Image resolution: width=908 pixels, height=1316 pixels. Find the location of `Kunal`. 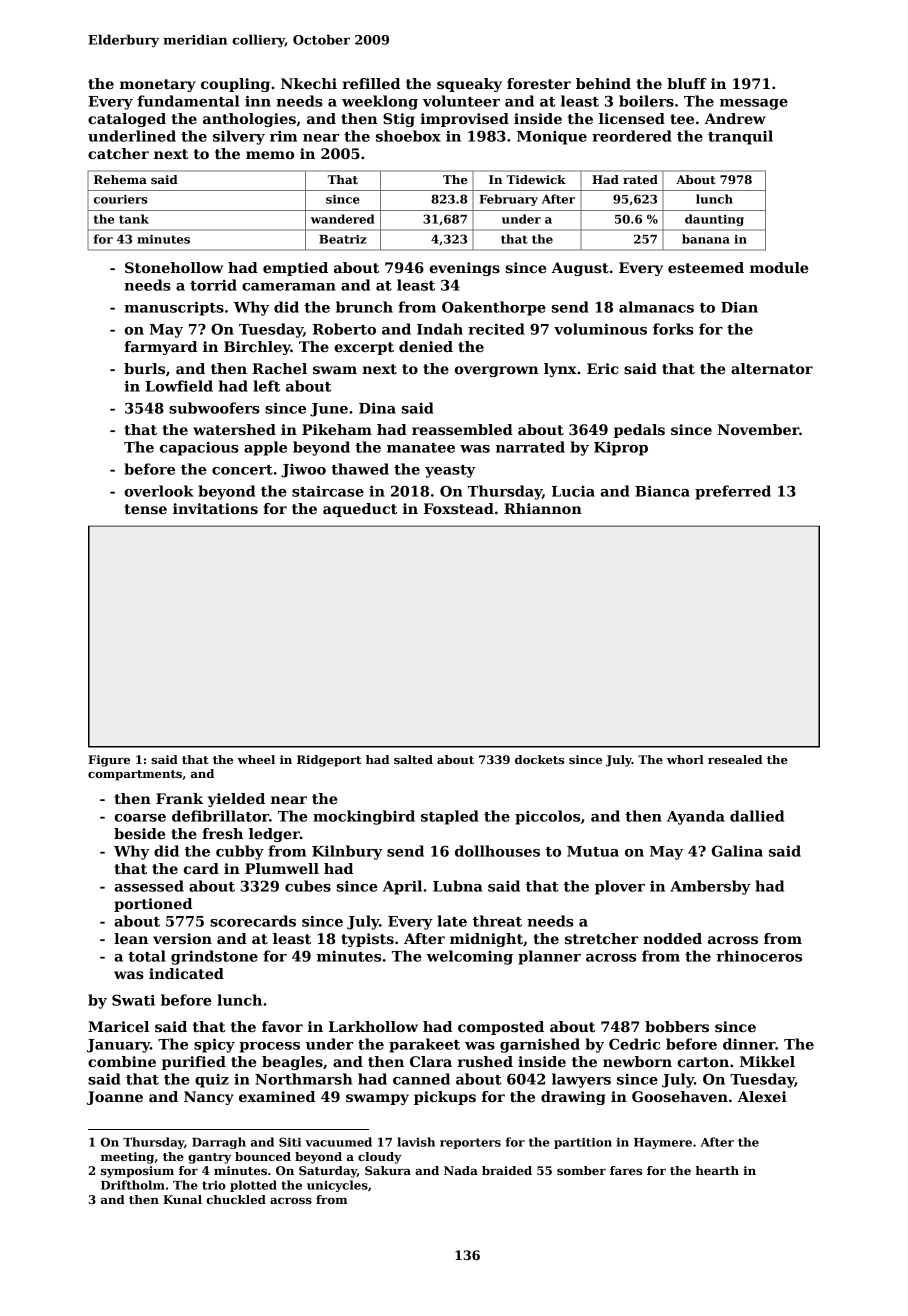

Kunal is located at coordinates (182, 1199).
